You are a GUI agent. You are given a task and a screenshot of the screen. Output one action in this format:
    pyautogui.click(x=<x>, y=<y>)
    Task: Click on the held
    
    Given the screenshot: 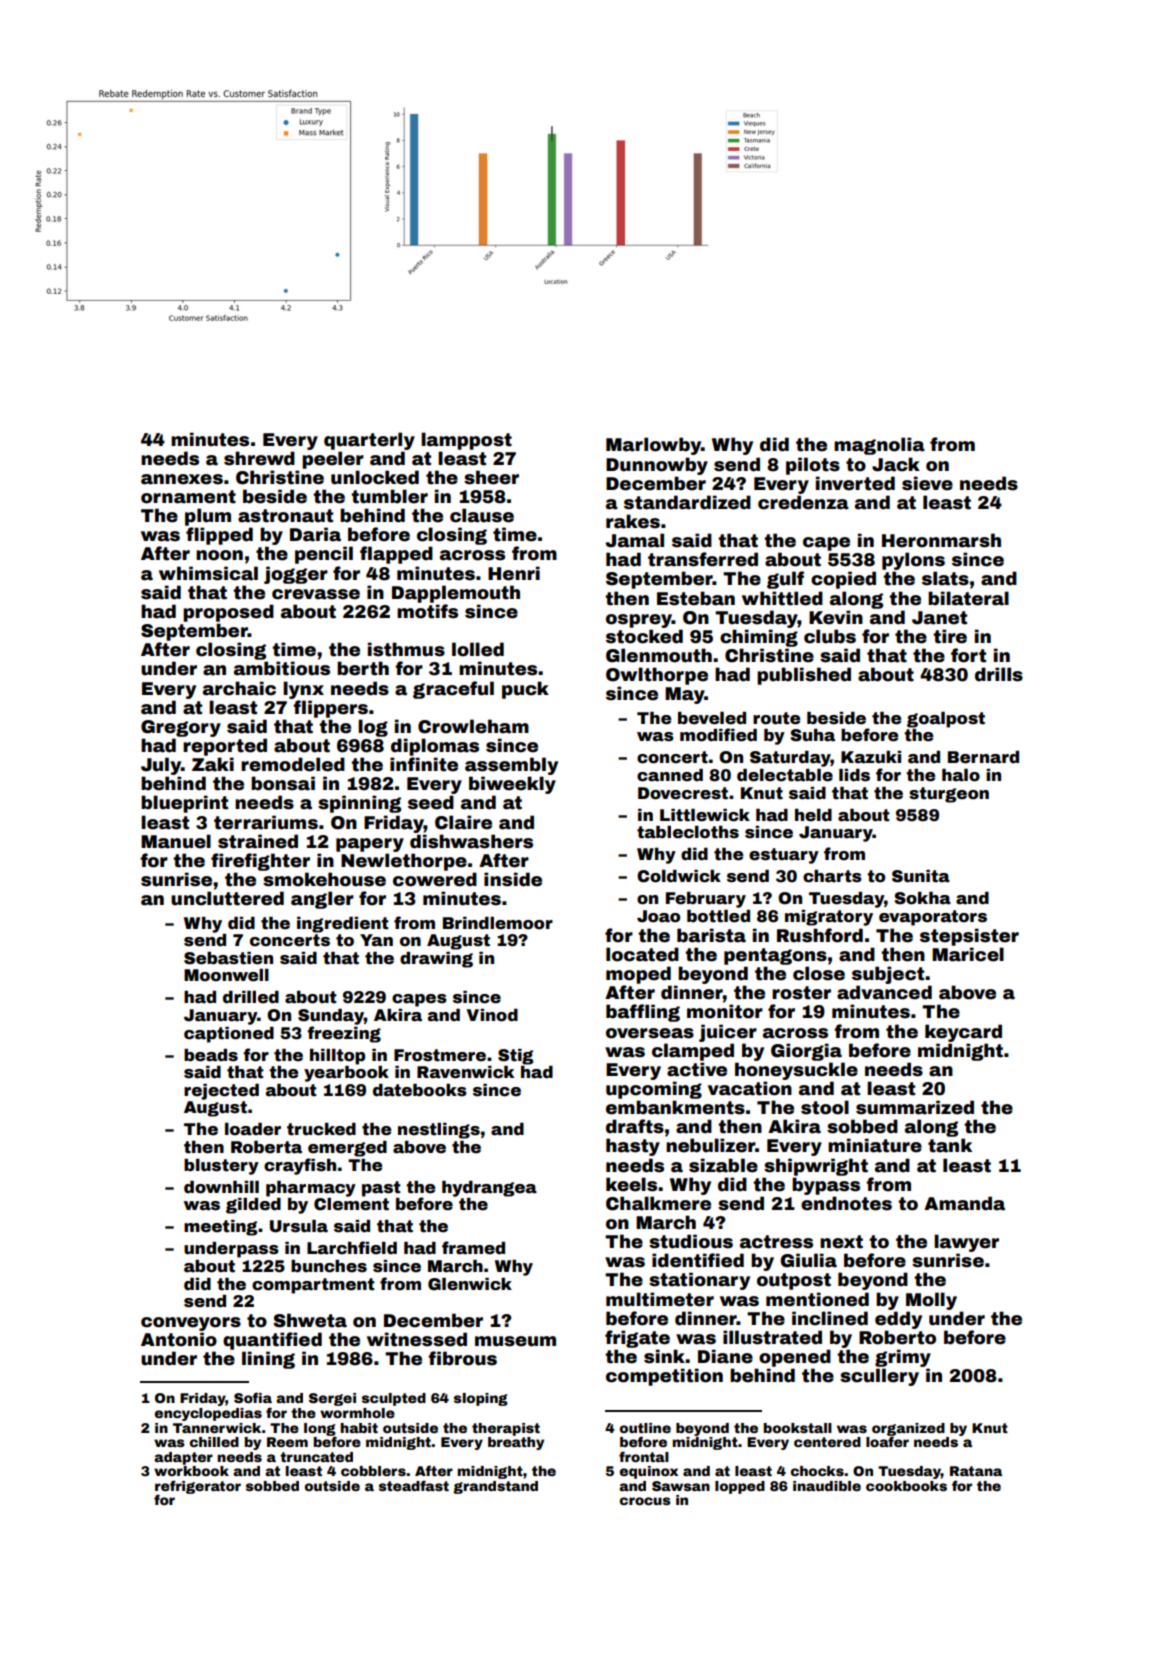 What is the action you would take?
    pyautogui.click(x=813, y=815)
